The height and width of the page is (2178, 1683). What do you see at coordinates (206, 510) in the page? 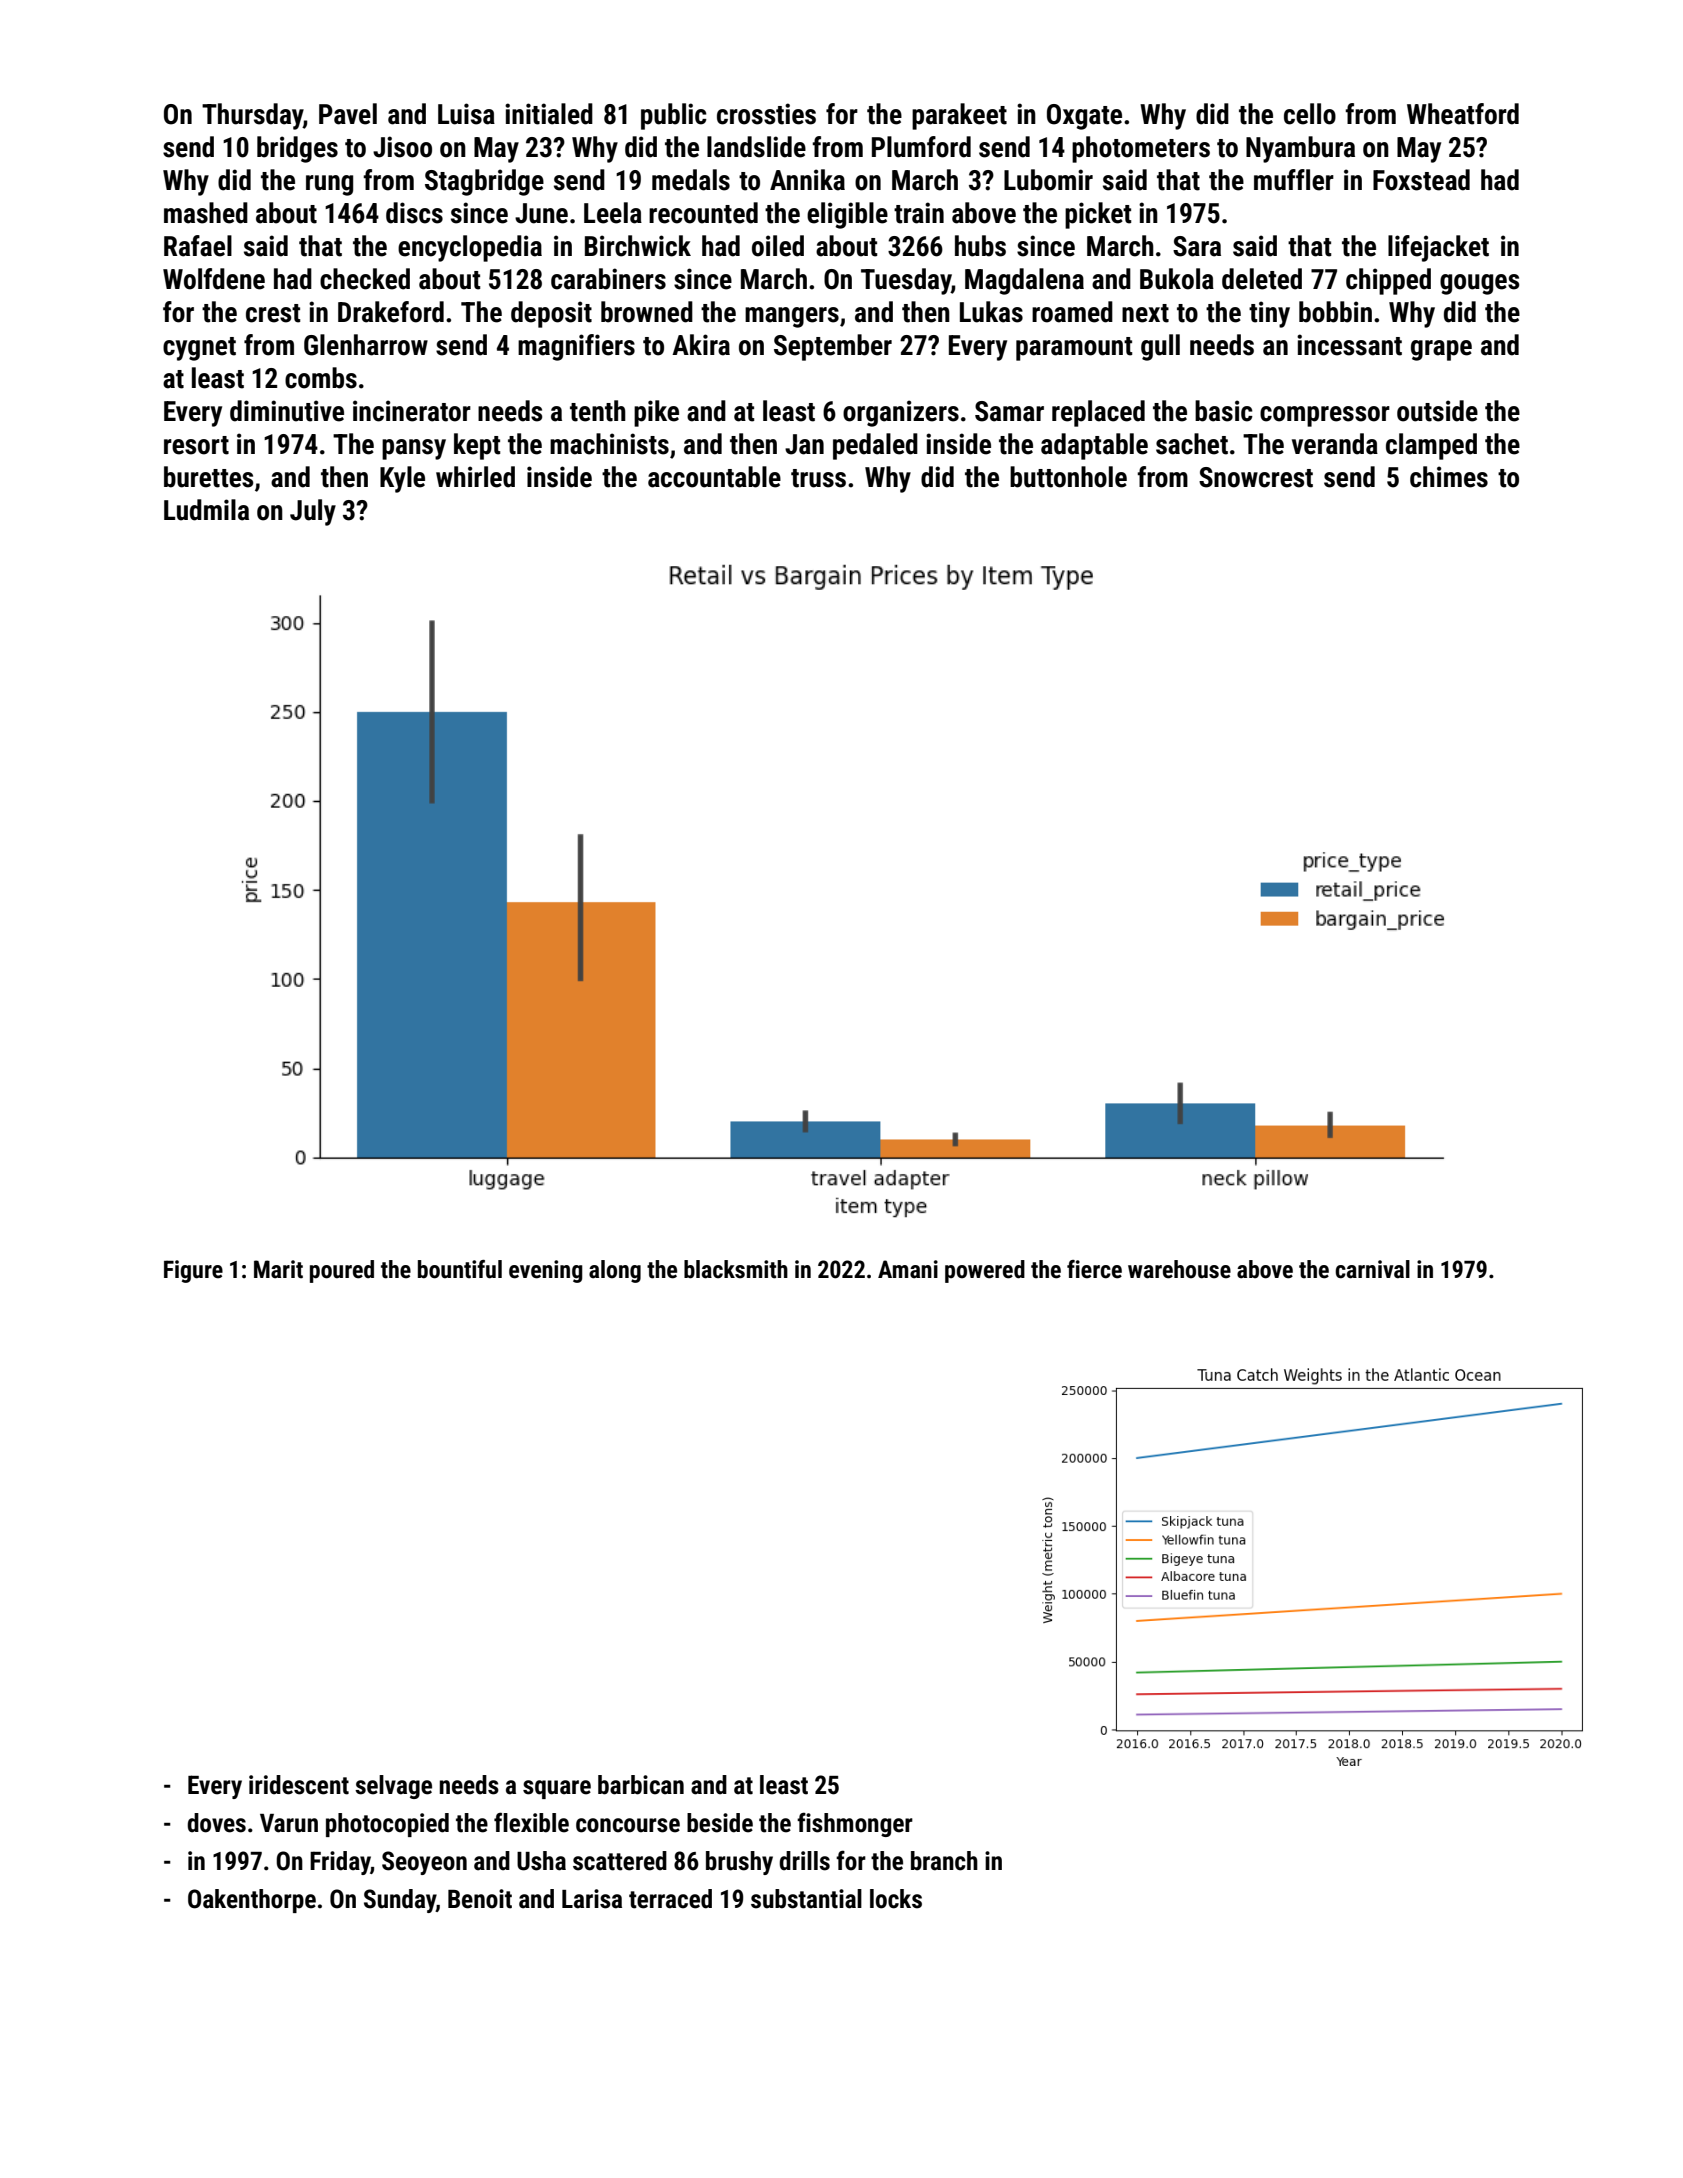
I see `Ludmila` at bounding box center [206, 510].
